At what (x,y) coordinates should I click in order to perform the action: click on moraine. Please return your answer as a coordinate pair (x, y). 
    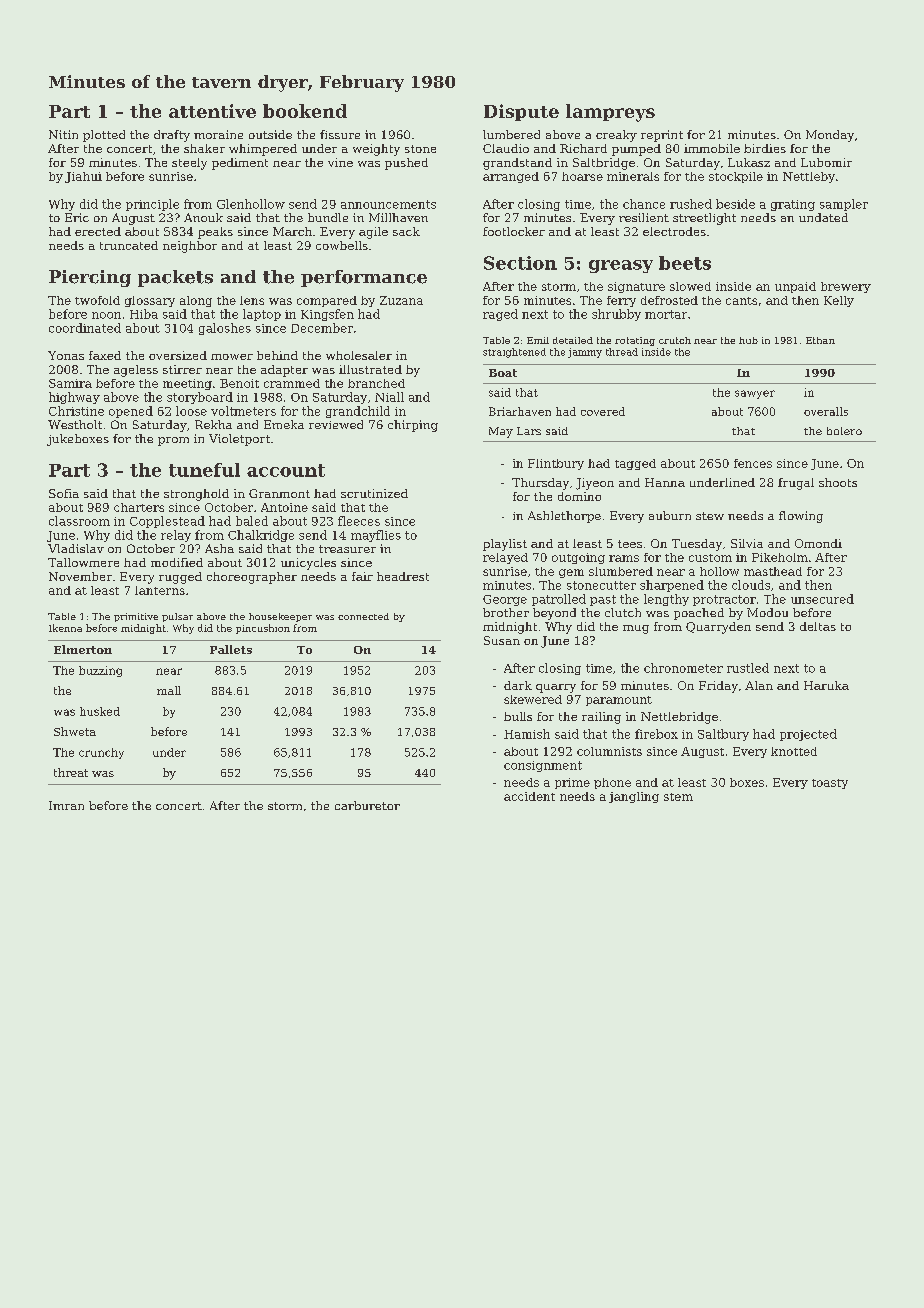
    Looking at the image, I should click on (218, 134).
